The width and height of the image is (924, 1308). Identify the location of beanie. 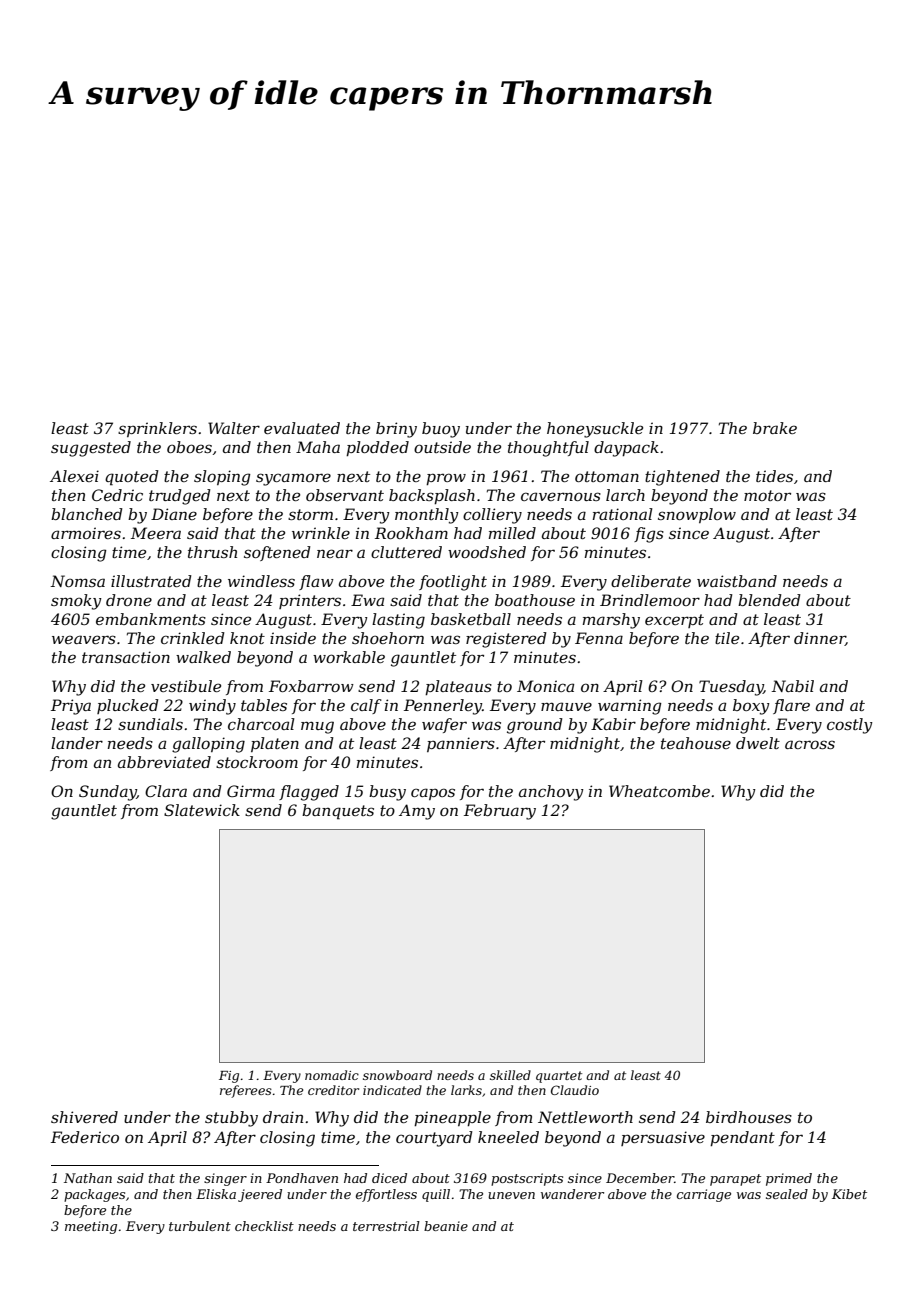
(446, 1226).
